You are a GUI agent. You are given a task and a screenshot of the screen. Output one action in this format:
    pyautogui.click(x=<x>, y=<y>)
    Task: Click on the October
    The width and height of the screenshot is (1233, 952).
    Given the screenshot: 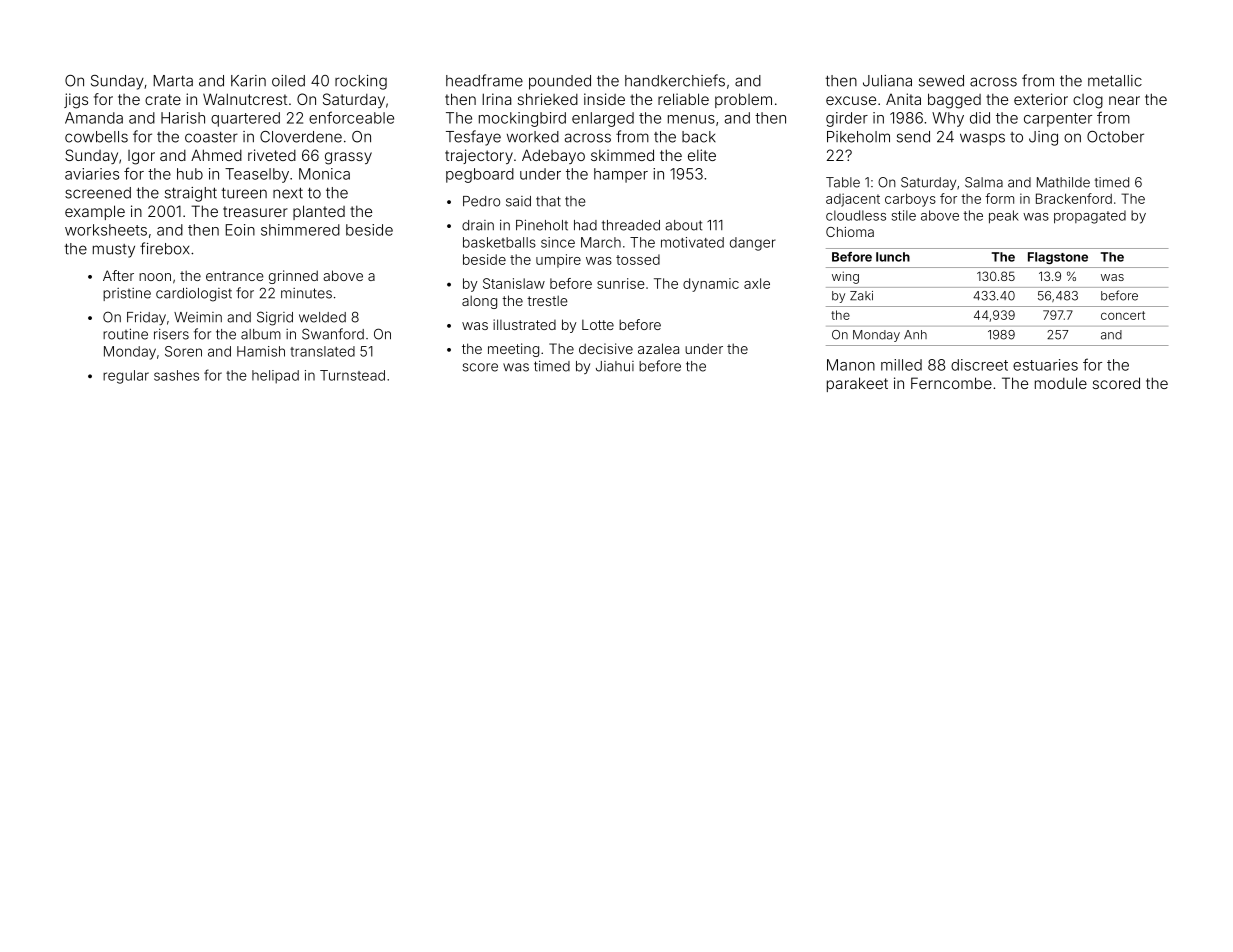 What is the action you would take?
    pyautogui.click(x=1115, y=137)
